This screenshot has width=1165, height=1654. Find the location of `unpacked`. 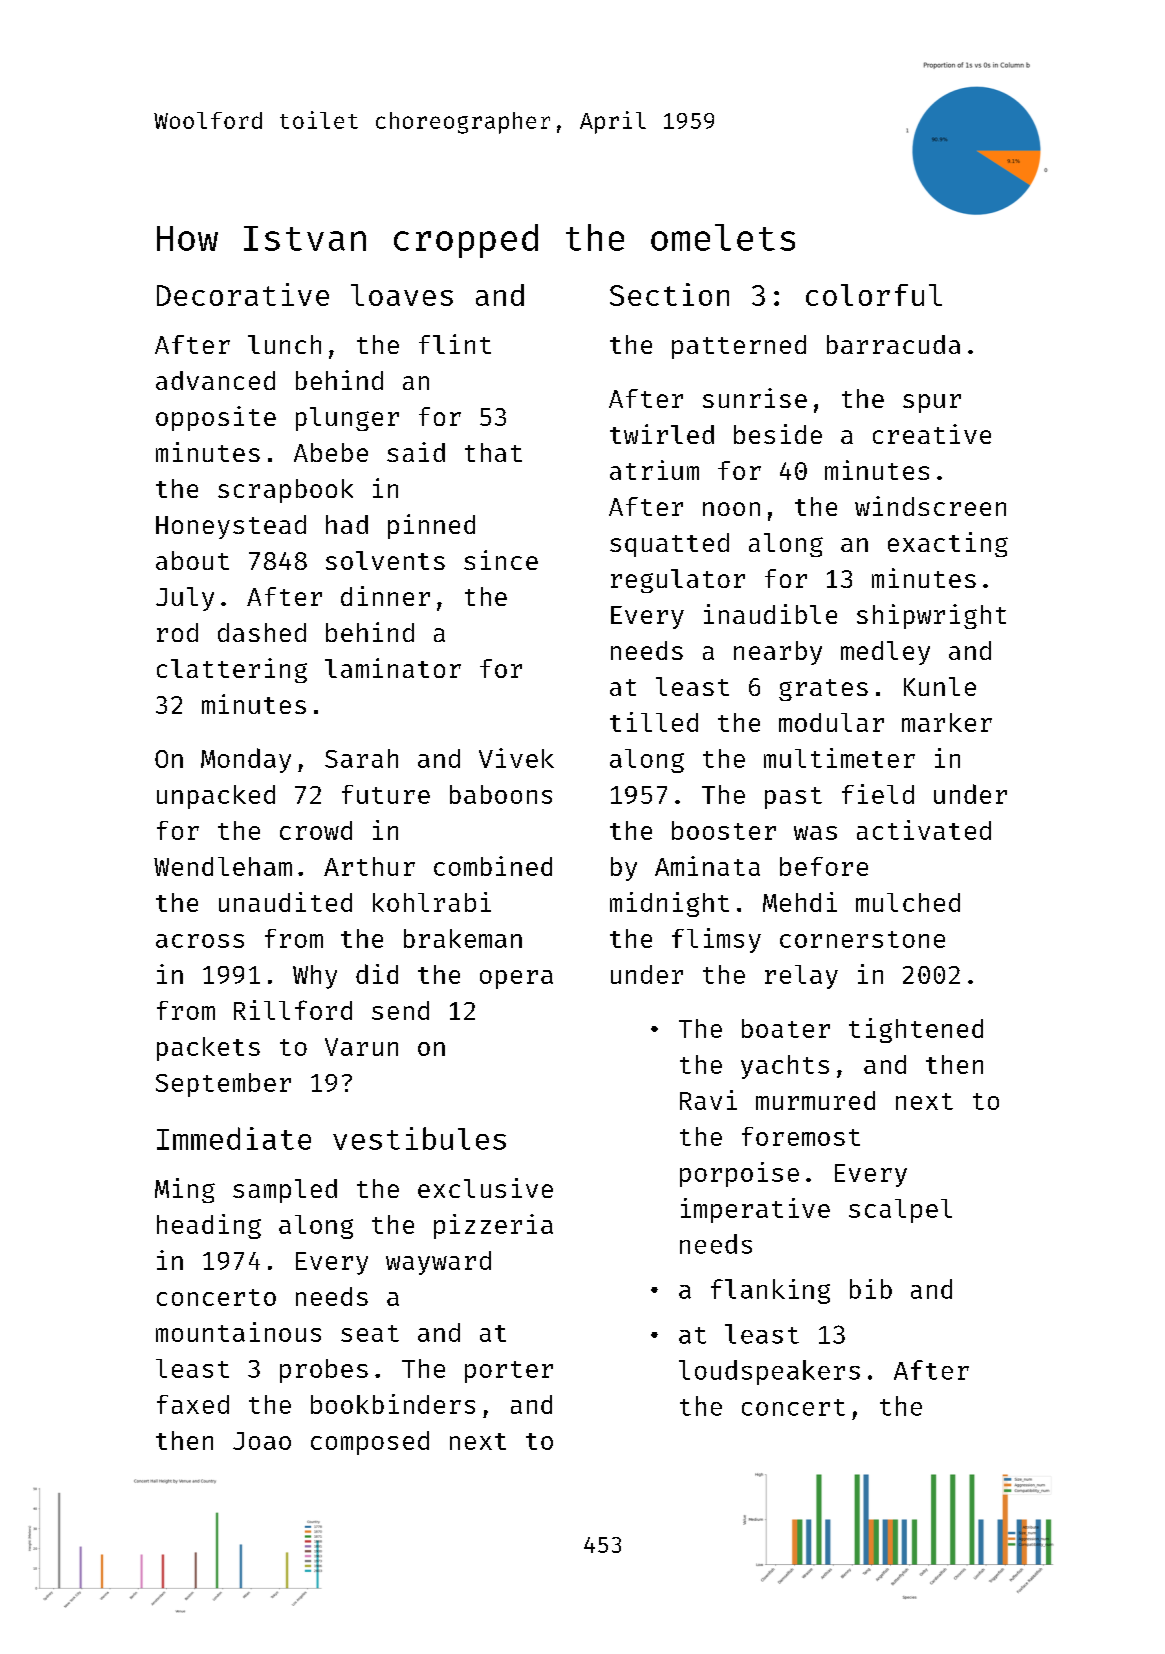

unpacked is located at coordinates (216, 797).
